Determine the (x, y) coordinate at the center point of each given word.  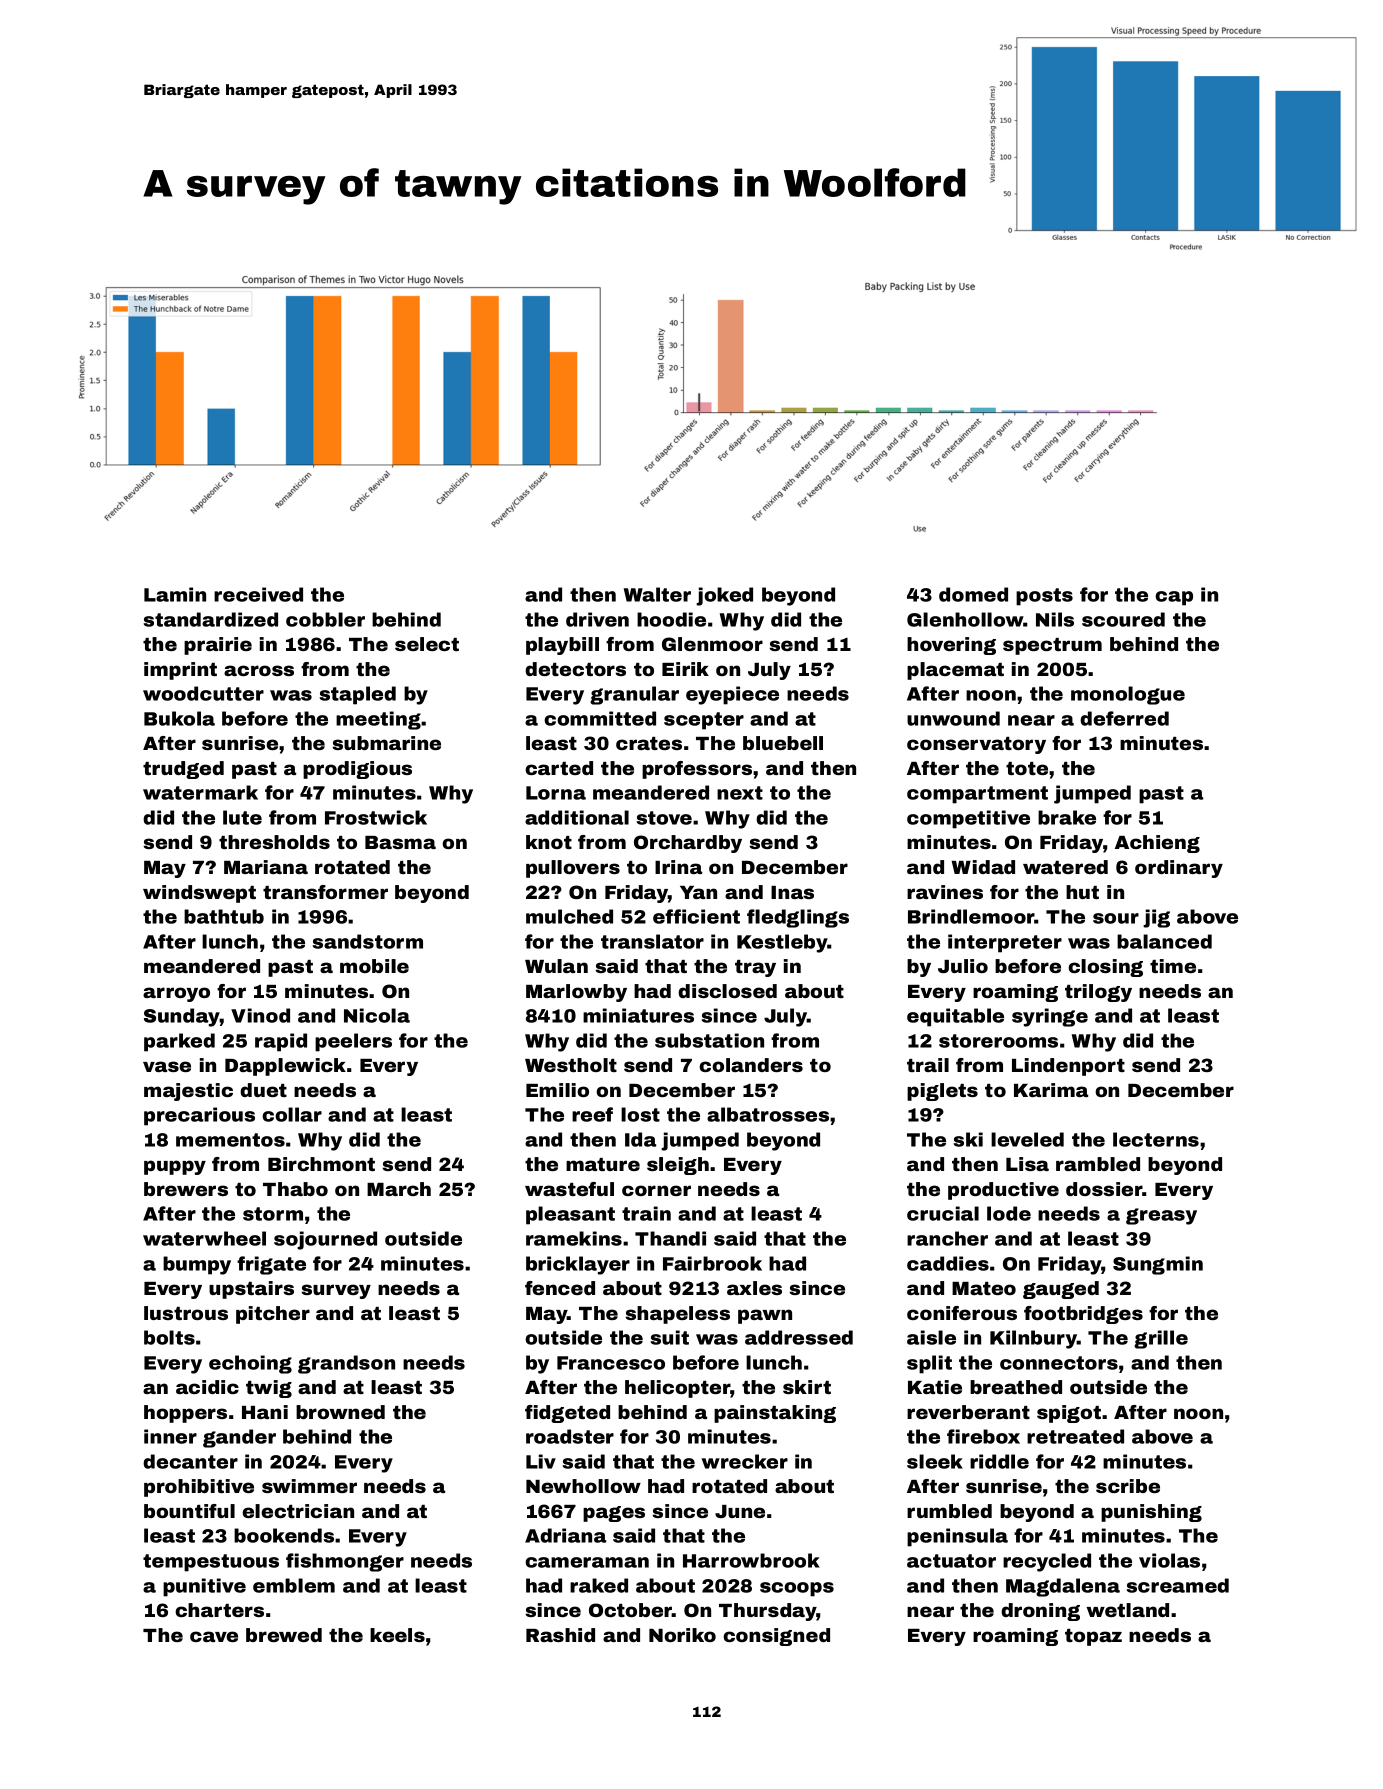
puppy (175, 1167)
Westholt (571, 1065)
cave (214, 1636)
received (258, 594)
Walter (657, 594)
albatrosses (768, 1114)
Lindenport (1068, 1067)
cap (1174, 598)
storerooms (998, 1041)
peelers (353, 1042)
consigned (776, 1637)
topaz (1093, 1637)
